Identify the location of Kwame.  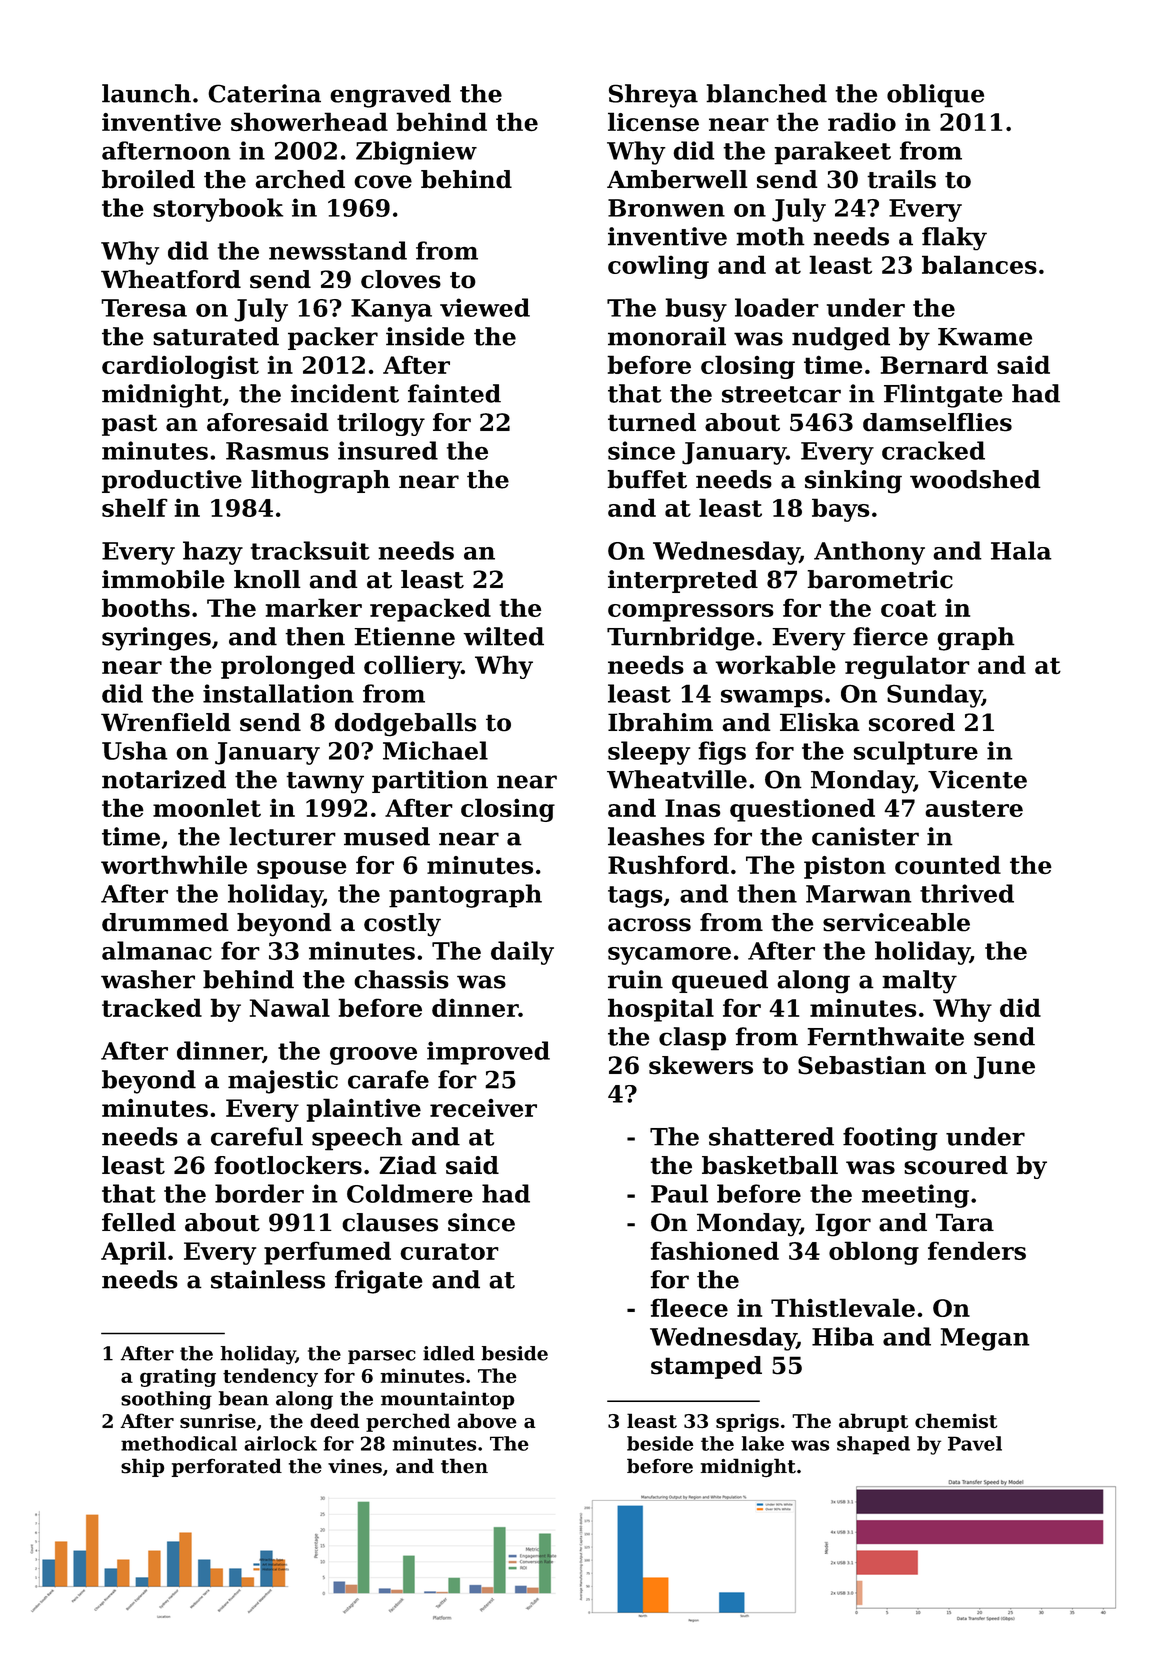
(985, 337).
